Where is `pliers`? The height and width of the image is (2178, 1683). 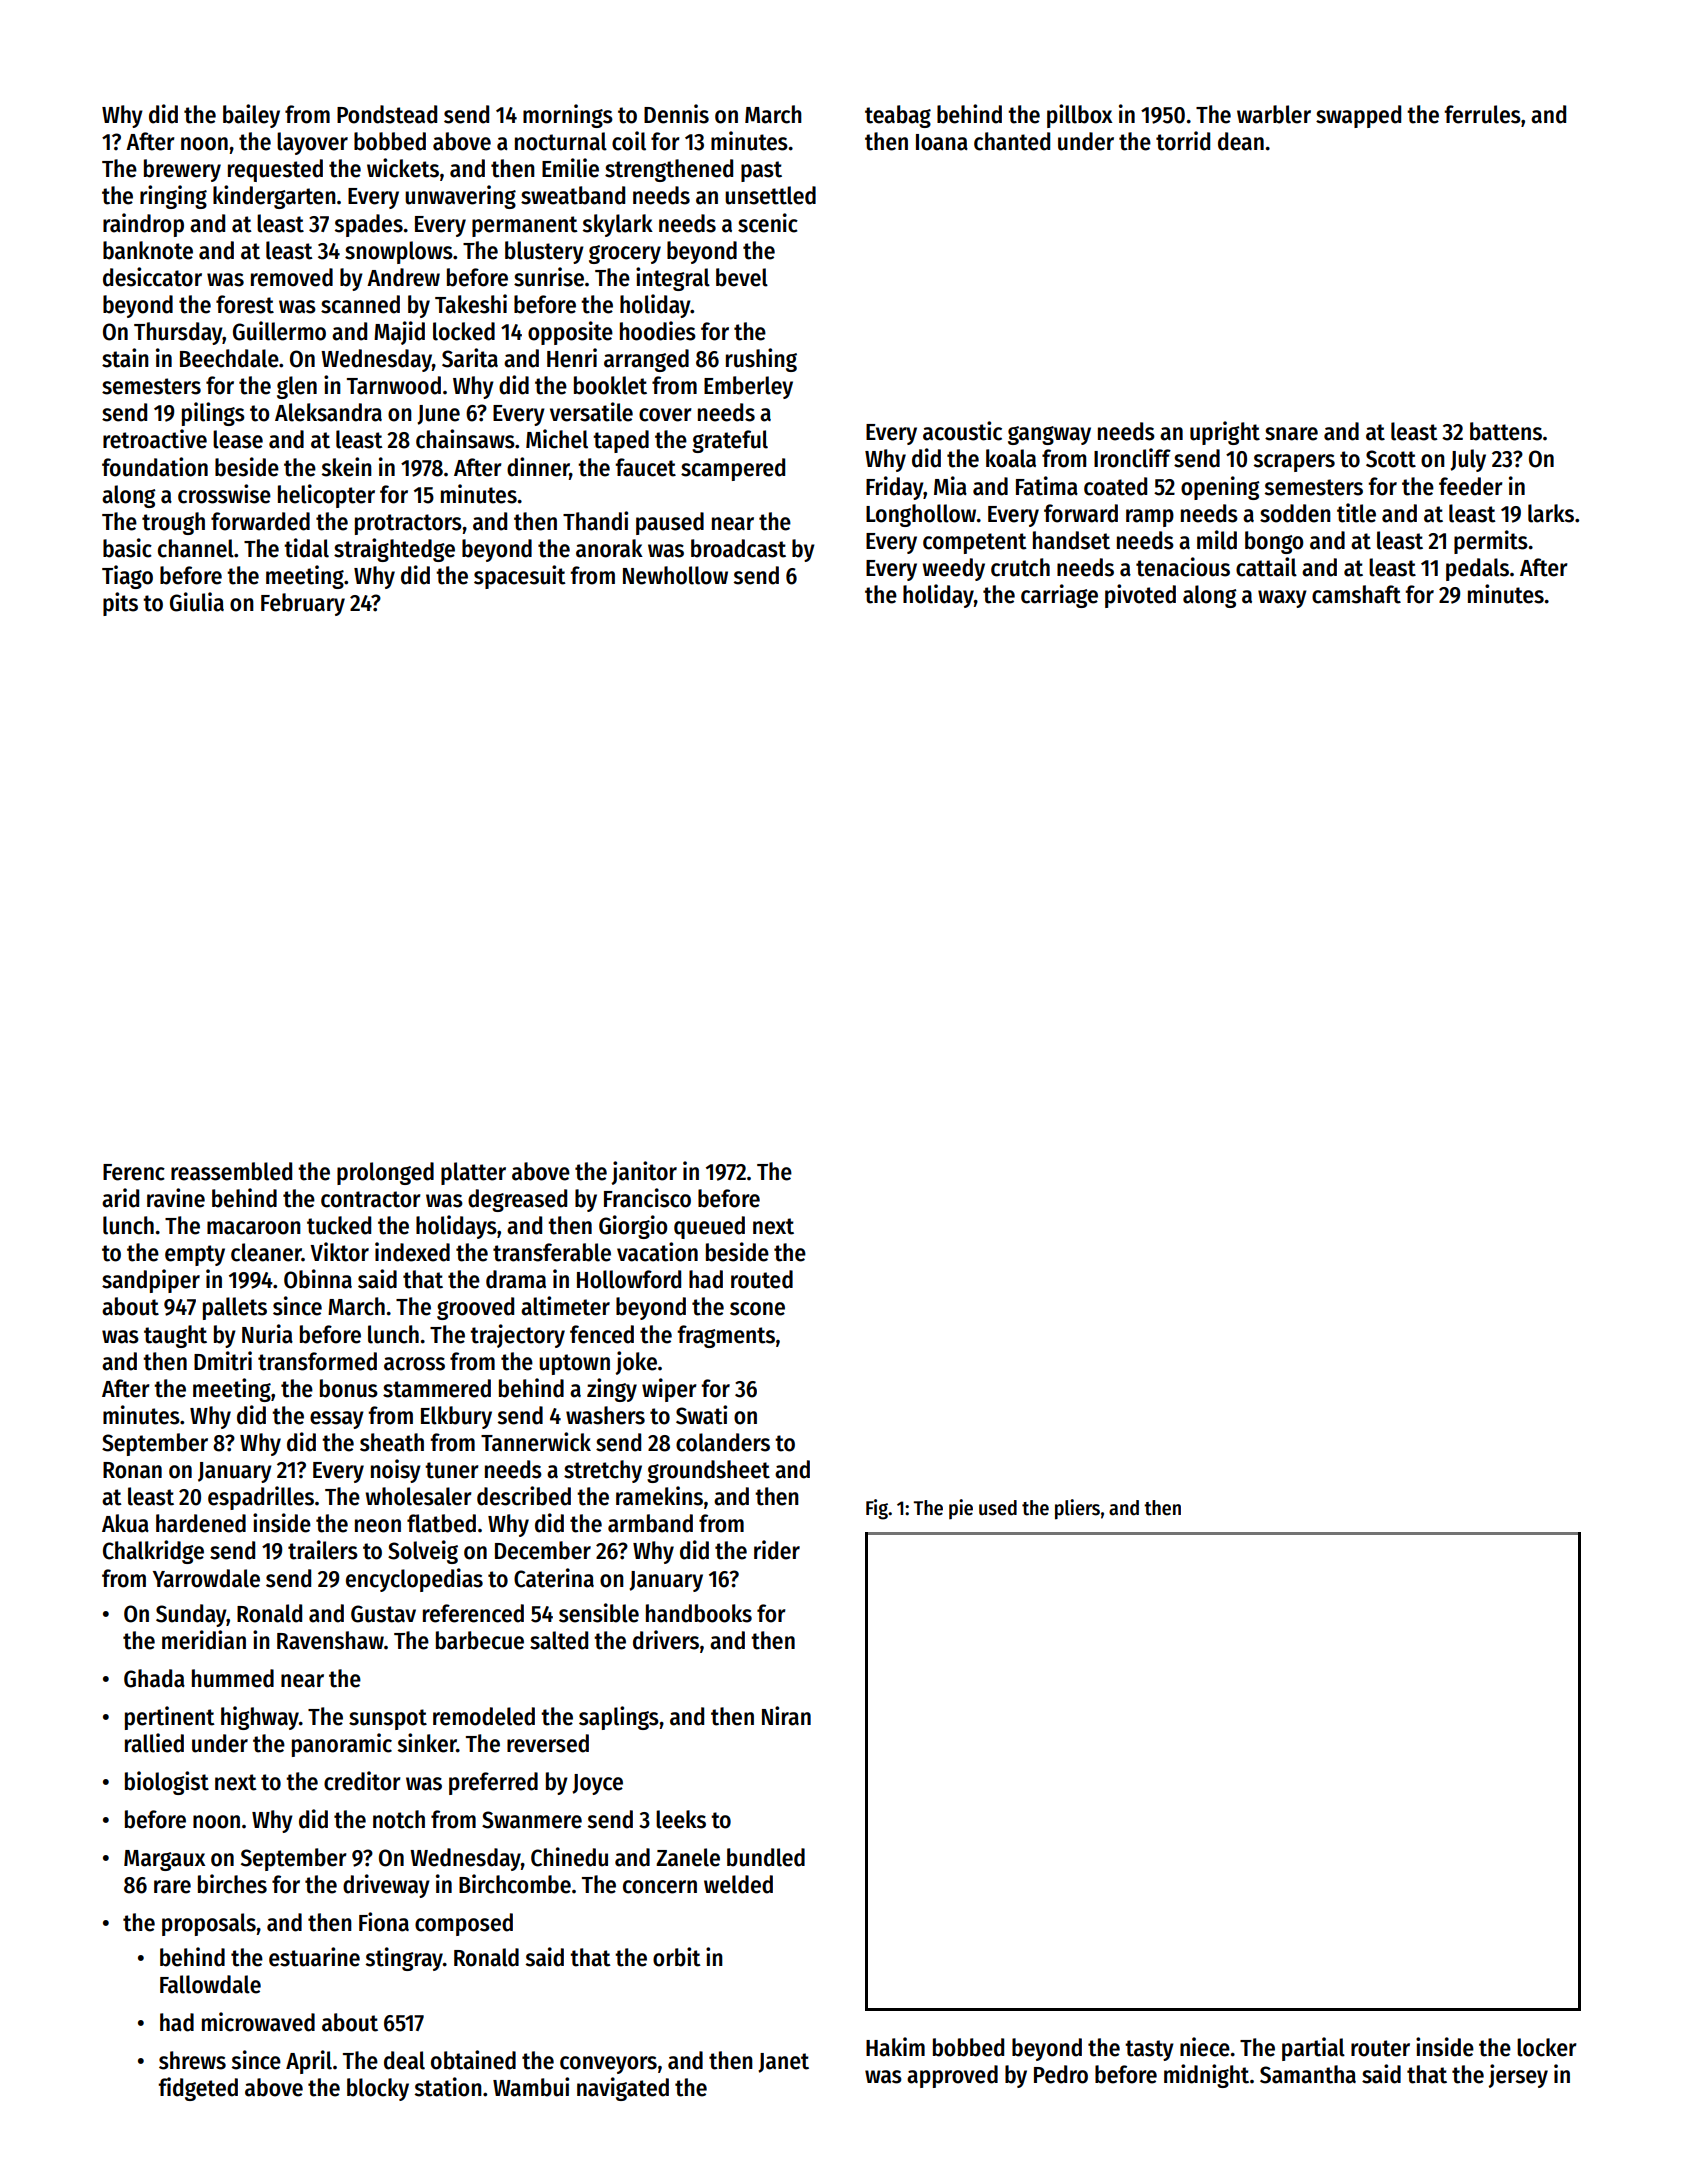 pliers is located at coordinates (1077, 1509).
